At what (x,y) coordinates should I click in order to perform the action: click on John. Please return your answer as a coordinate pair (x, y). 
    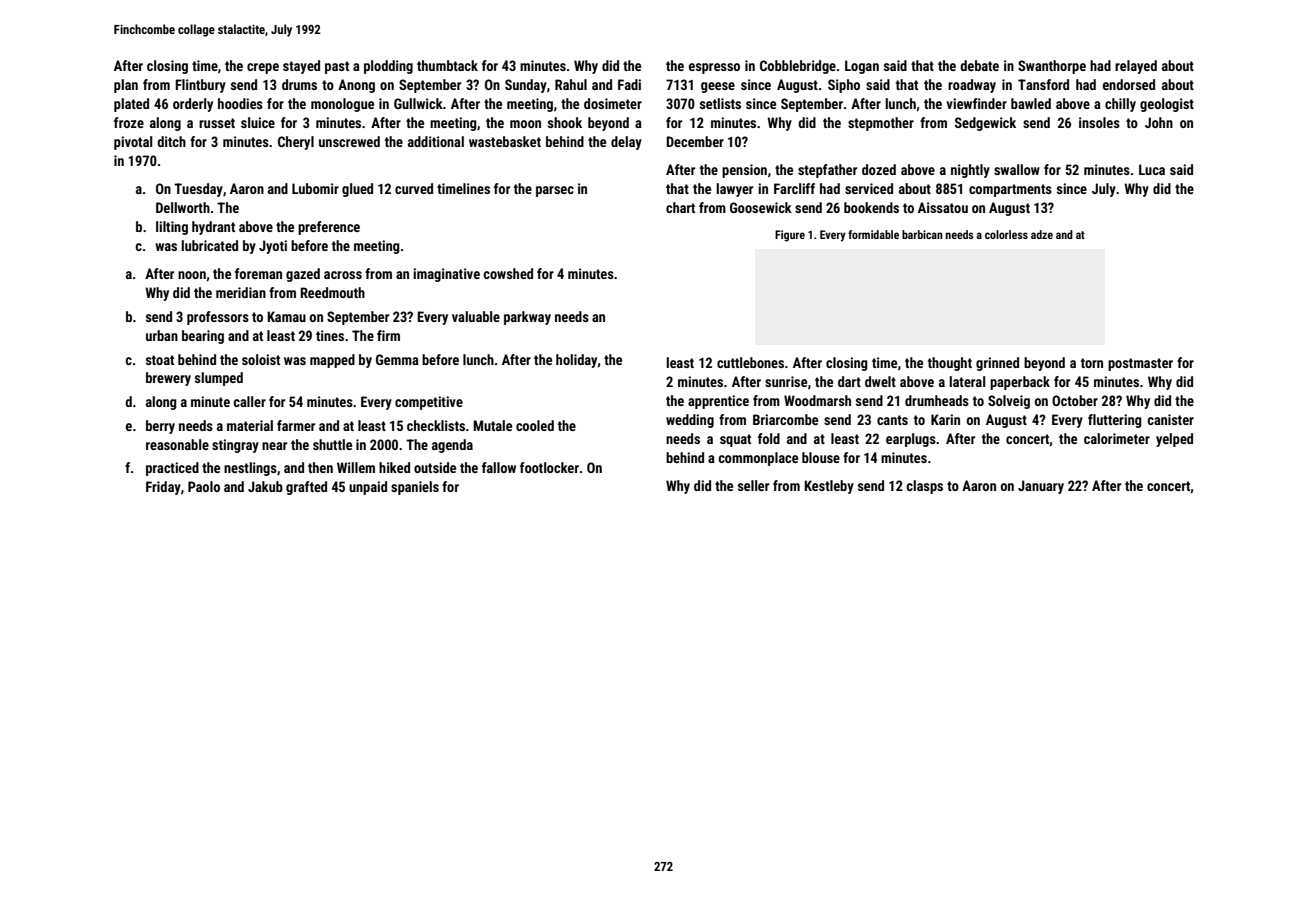
    Looking at the image, I should click on (1159, 122).
